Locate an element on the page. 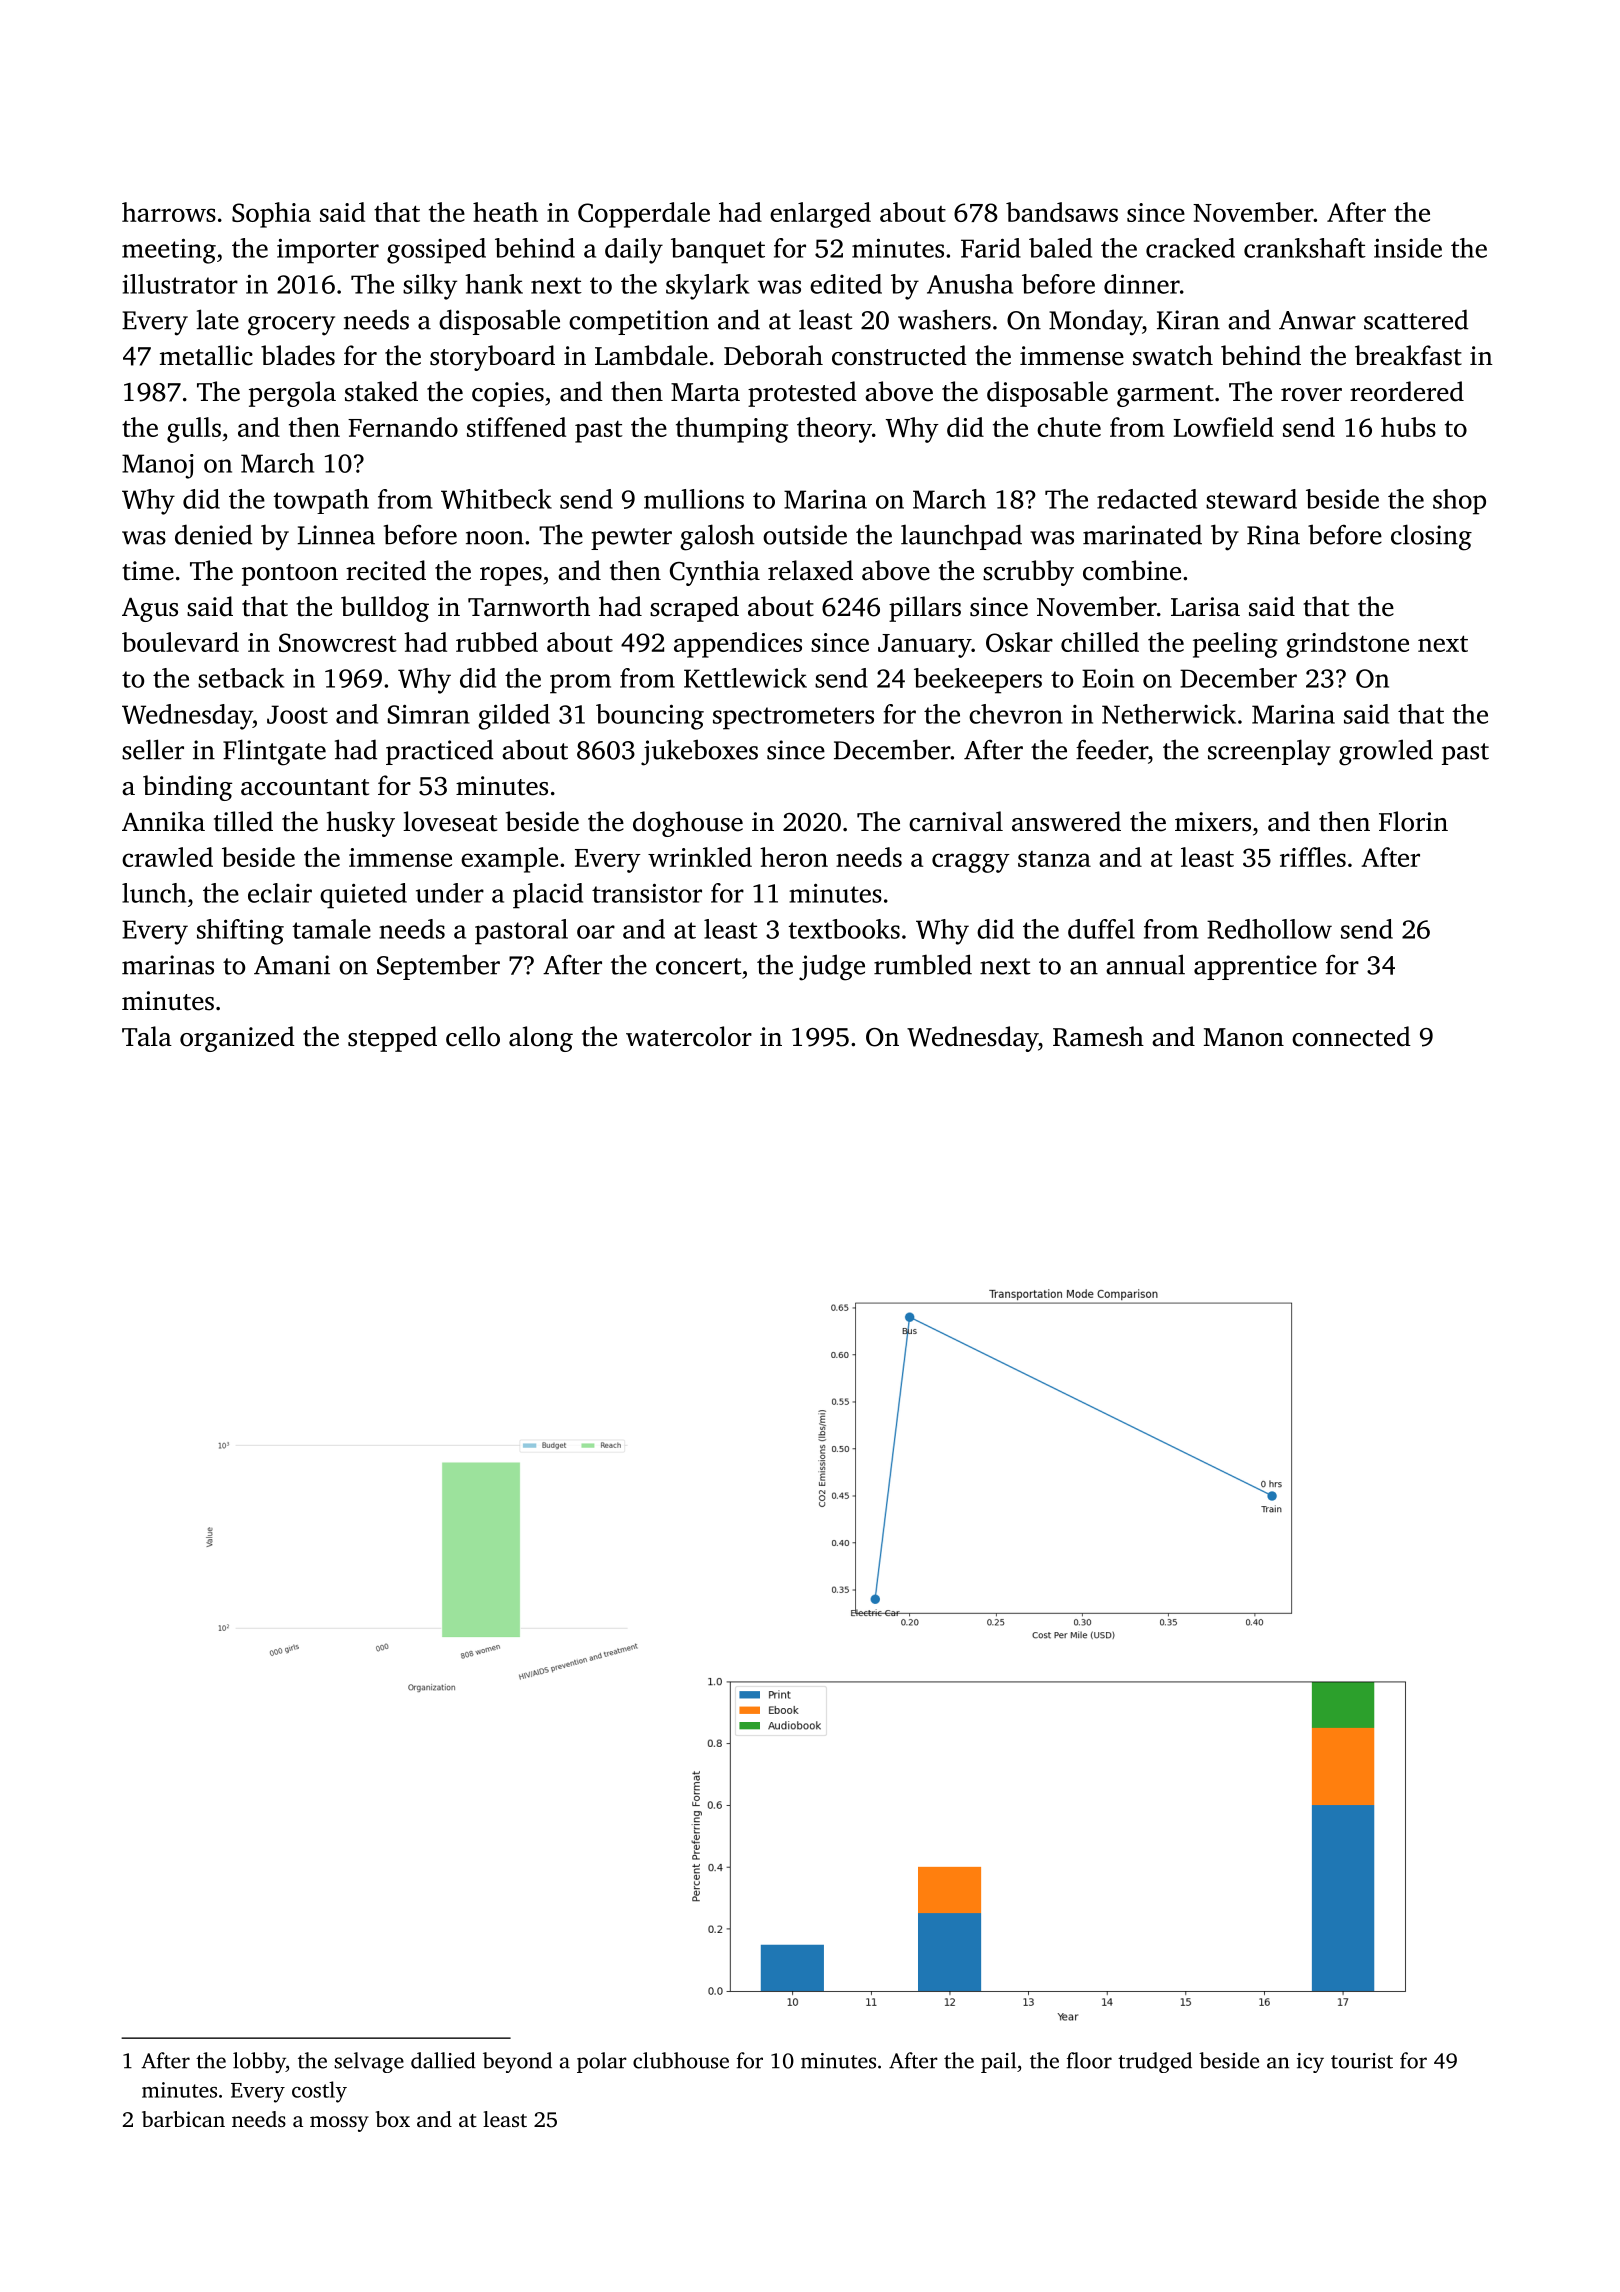 The image size is (1620, 2292). inside is located at coordinates (1408, 248).
